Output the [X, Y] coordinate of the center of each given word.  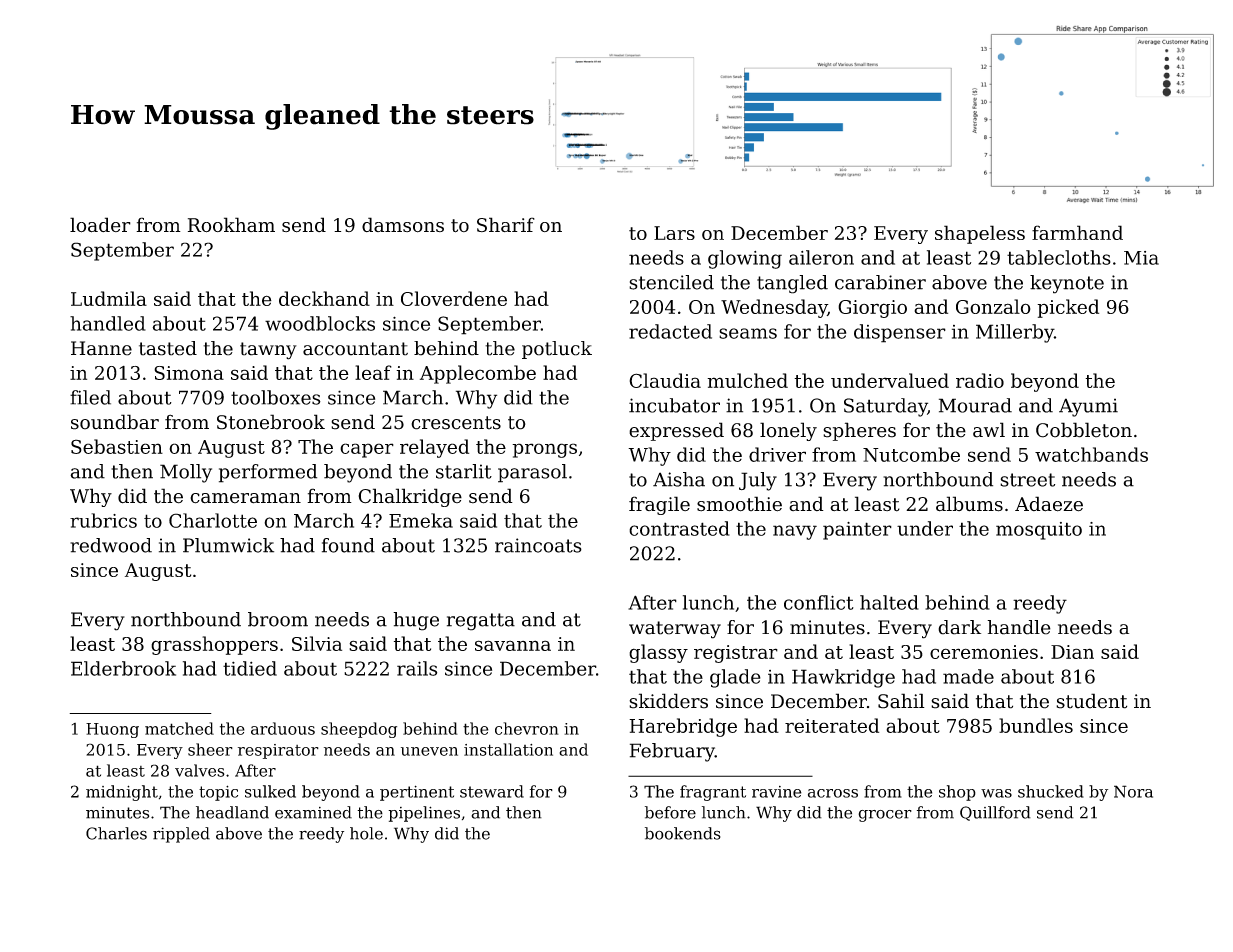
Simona [189, 373]
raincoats [538, 545]
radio [980, 380]
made [968, 676]
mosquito [1039, 531]
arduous [283, 728]
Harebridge [683, 727]
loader [100, 225]
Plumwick [228, 545]
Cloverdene [454, 298]
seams [748, 333]
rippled [181, 835]
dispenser [900, 333]
